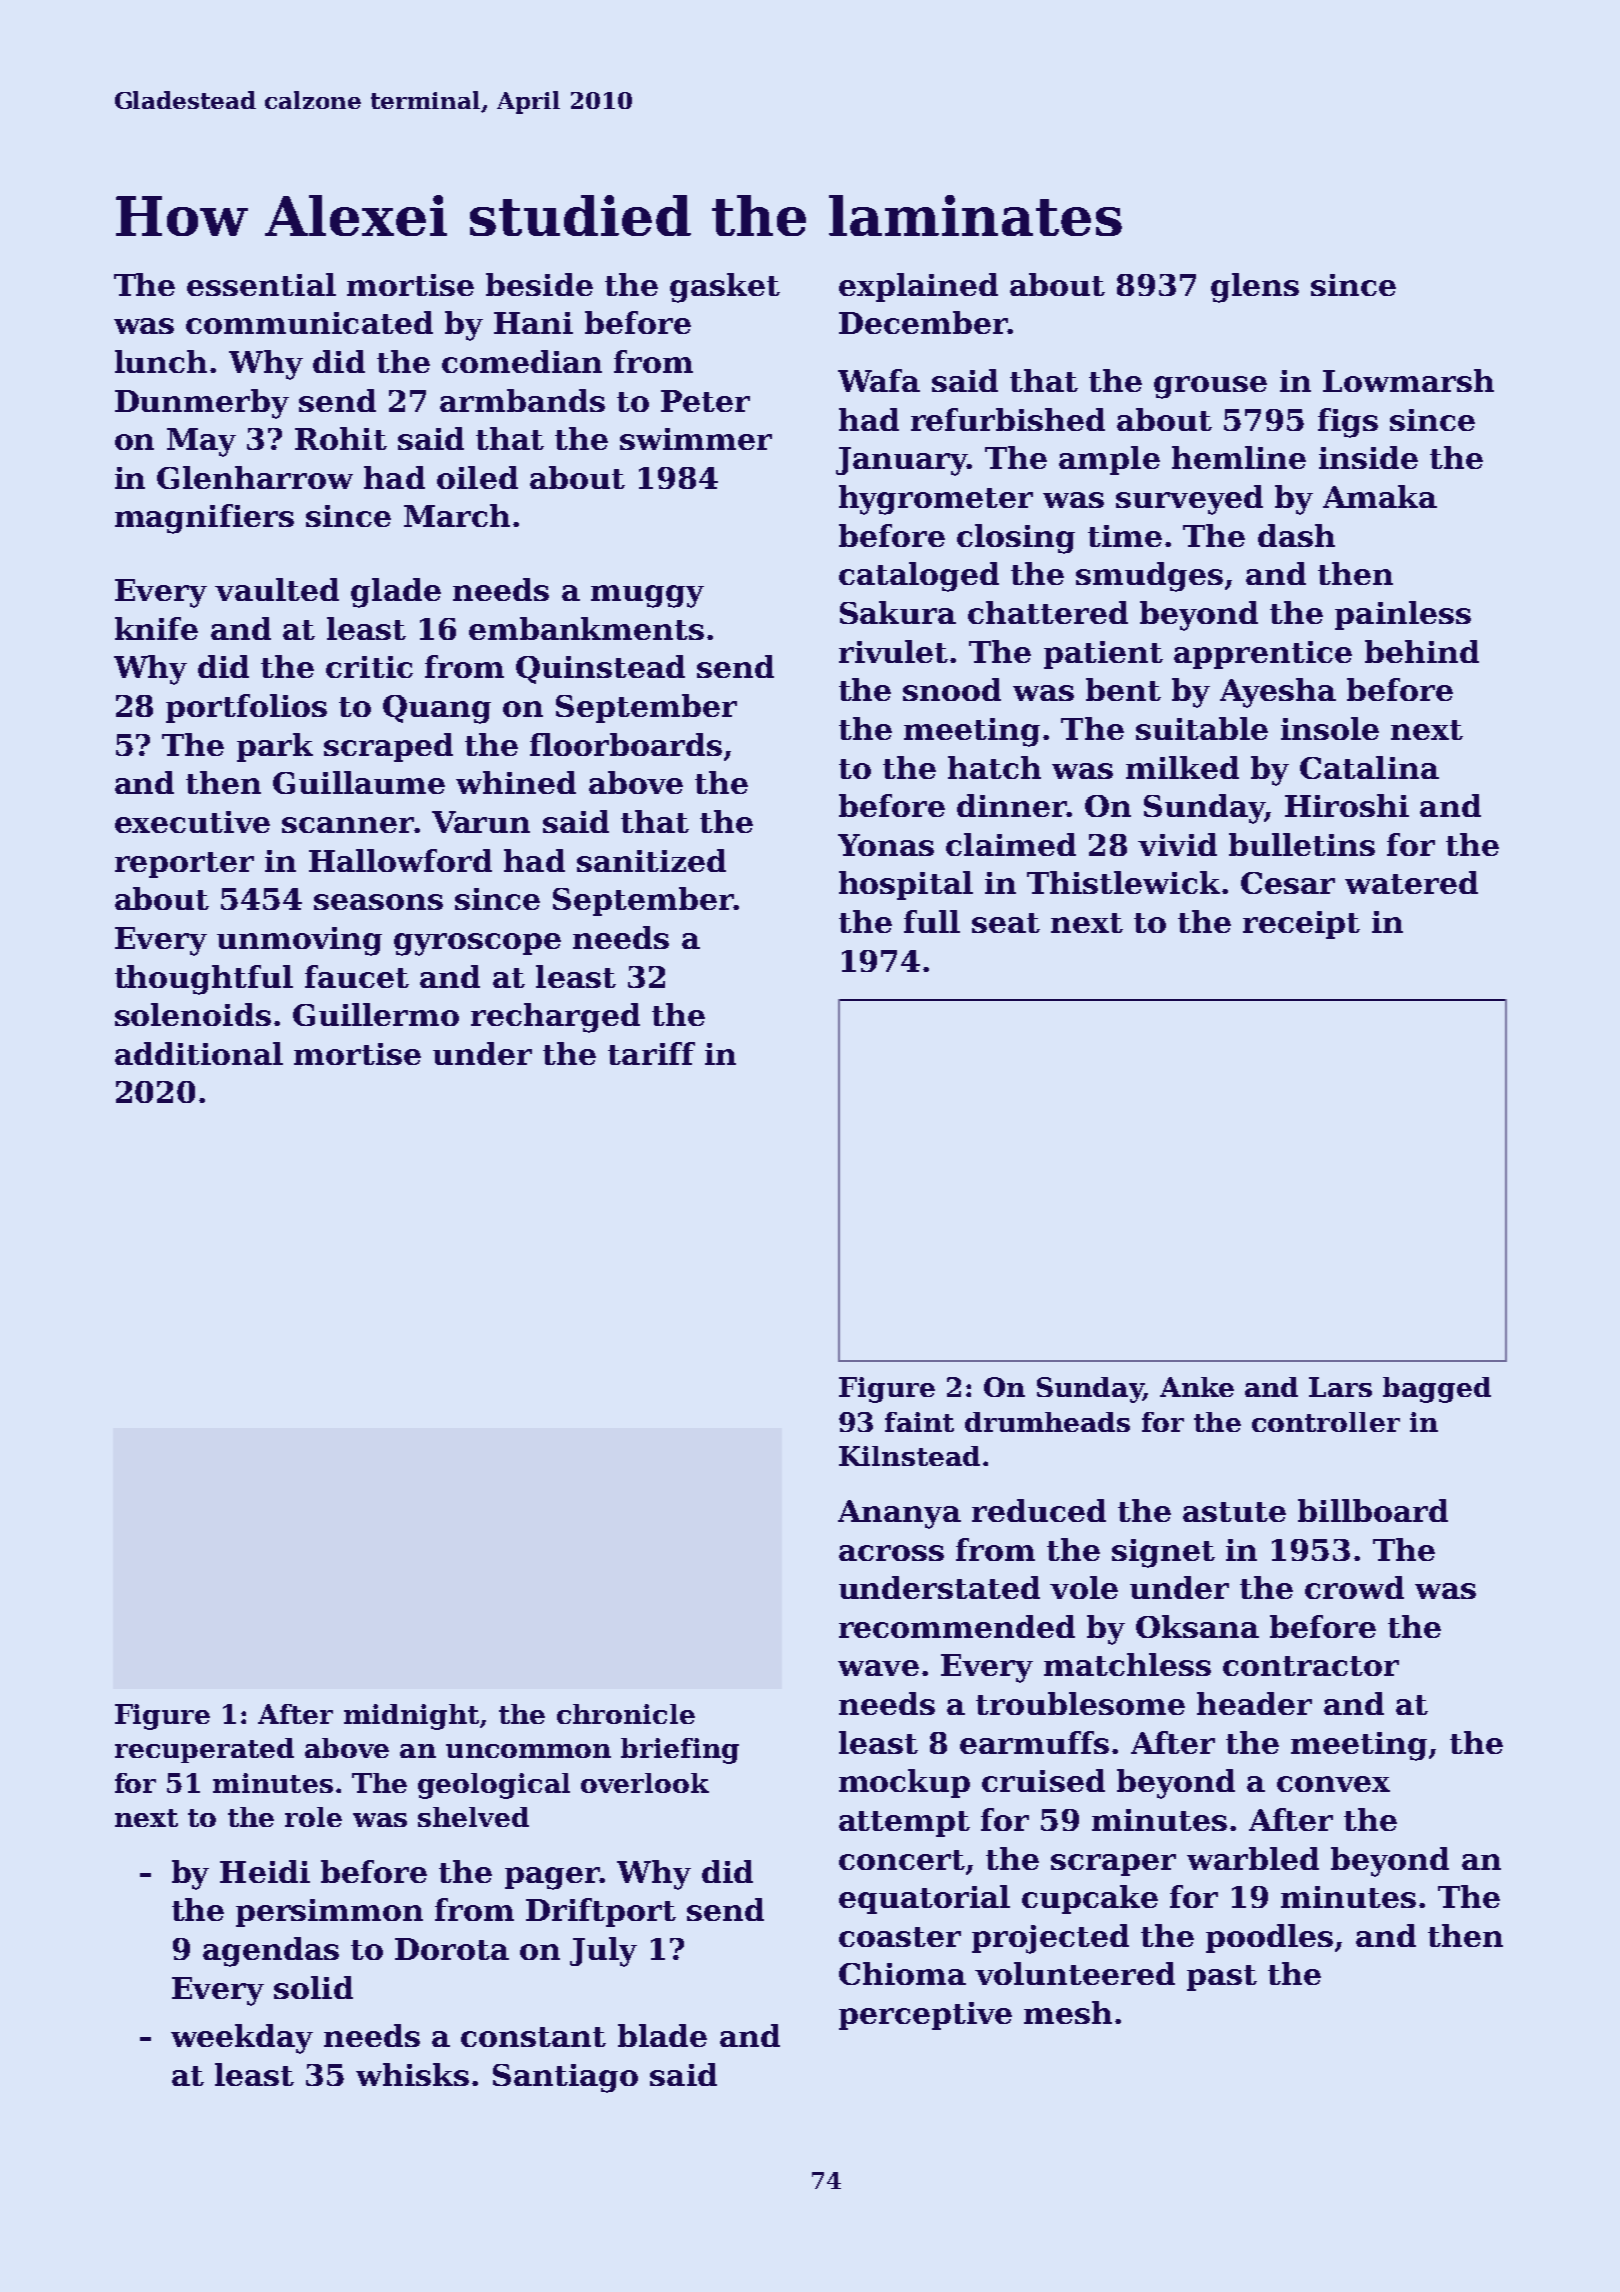 Image resolution: width=1620 pixels, height=2292 pixels. What do you see at coordinates (626, 744) in the screenshot?
I see `floorboards` at bounding box center [626, 744].
